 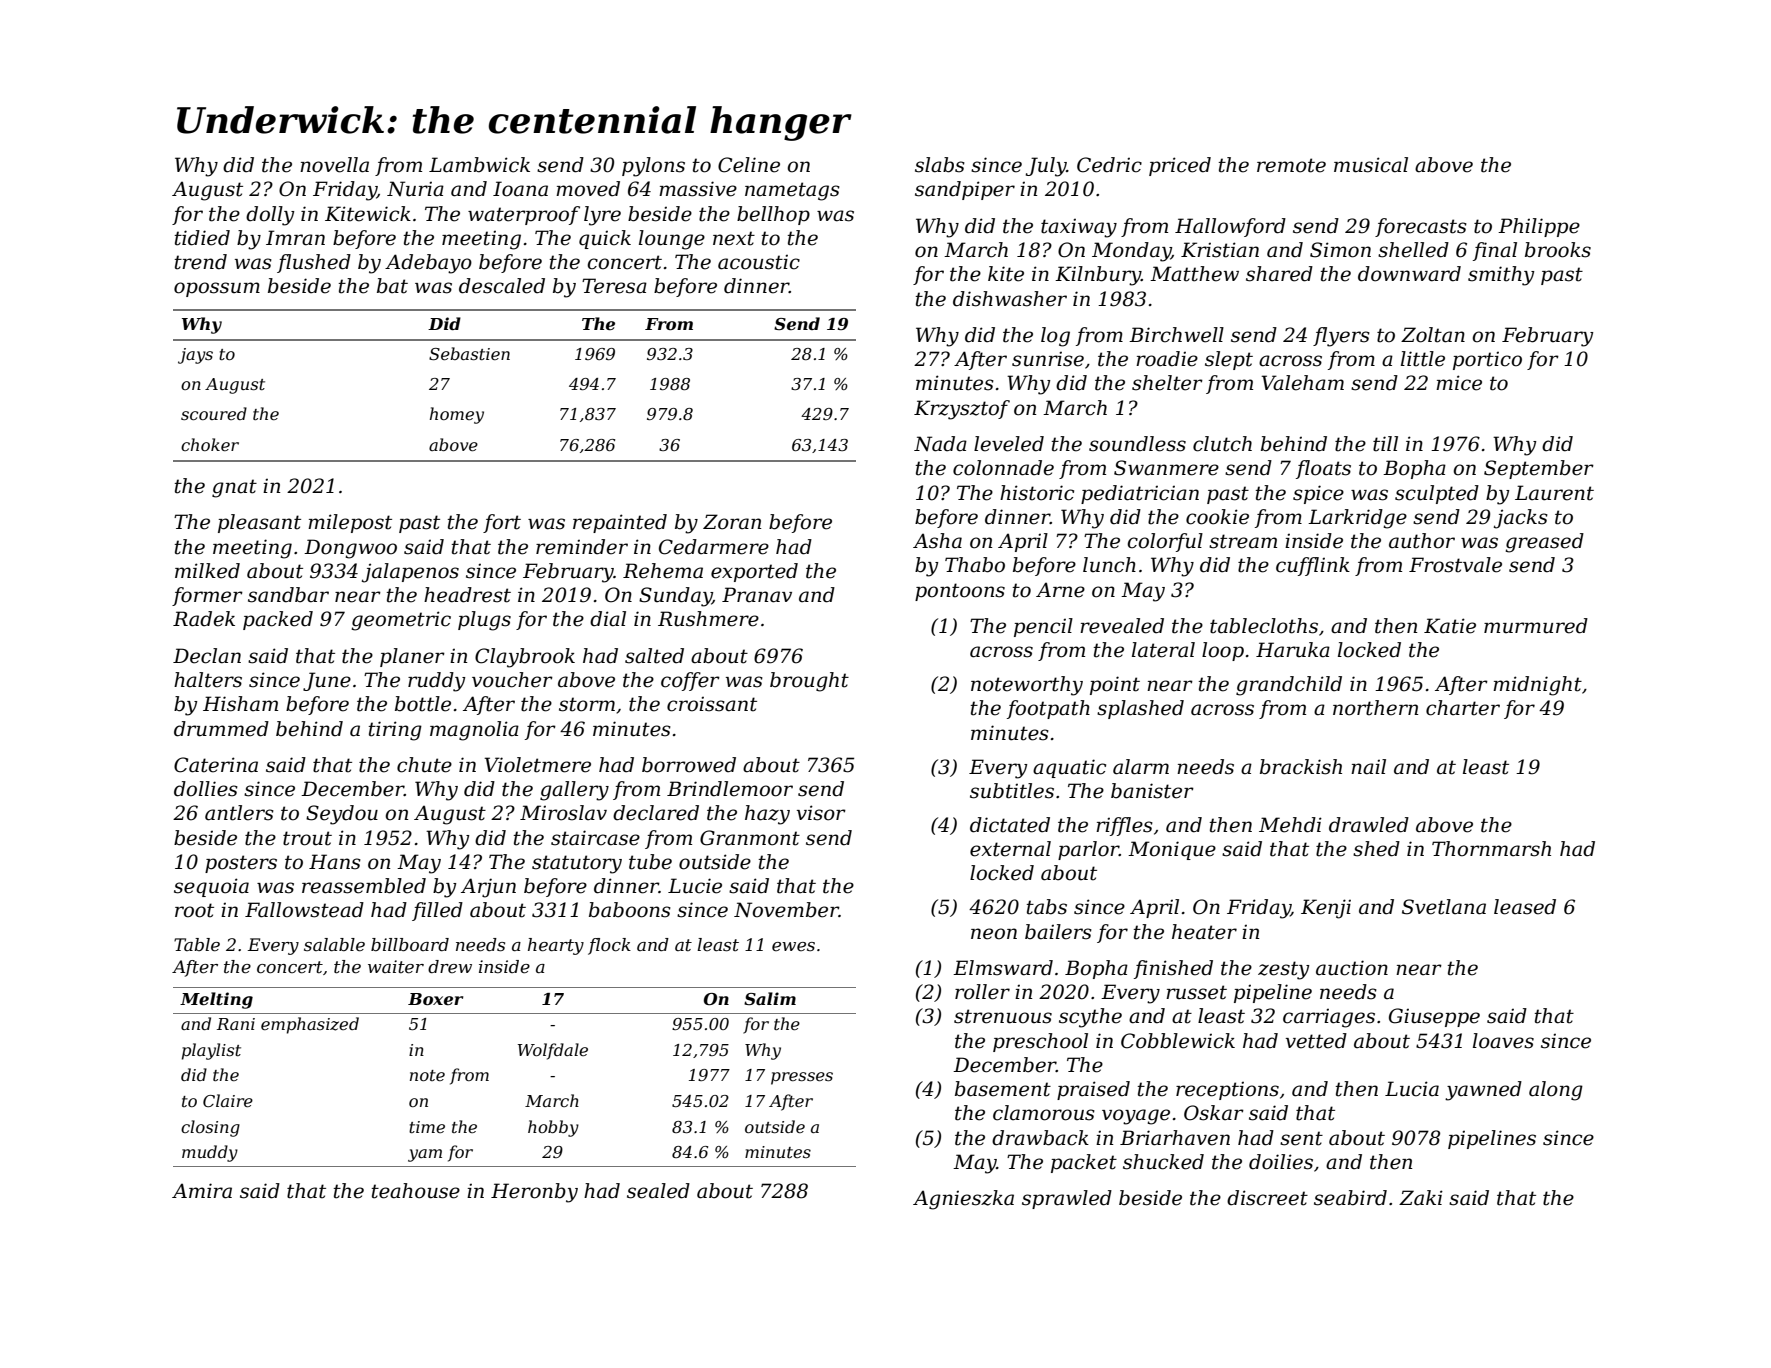 What do you see at coordinates (469, 353) in the screenshot?
I see `Sebastien` at bounding box center [469, 353].
